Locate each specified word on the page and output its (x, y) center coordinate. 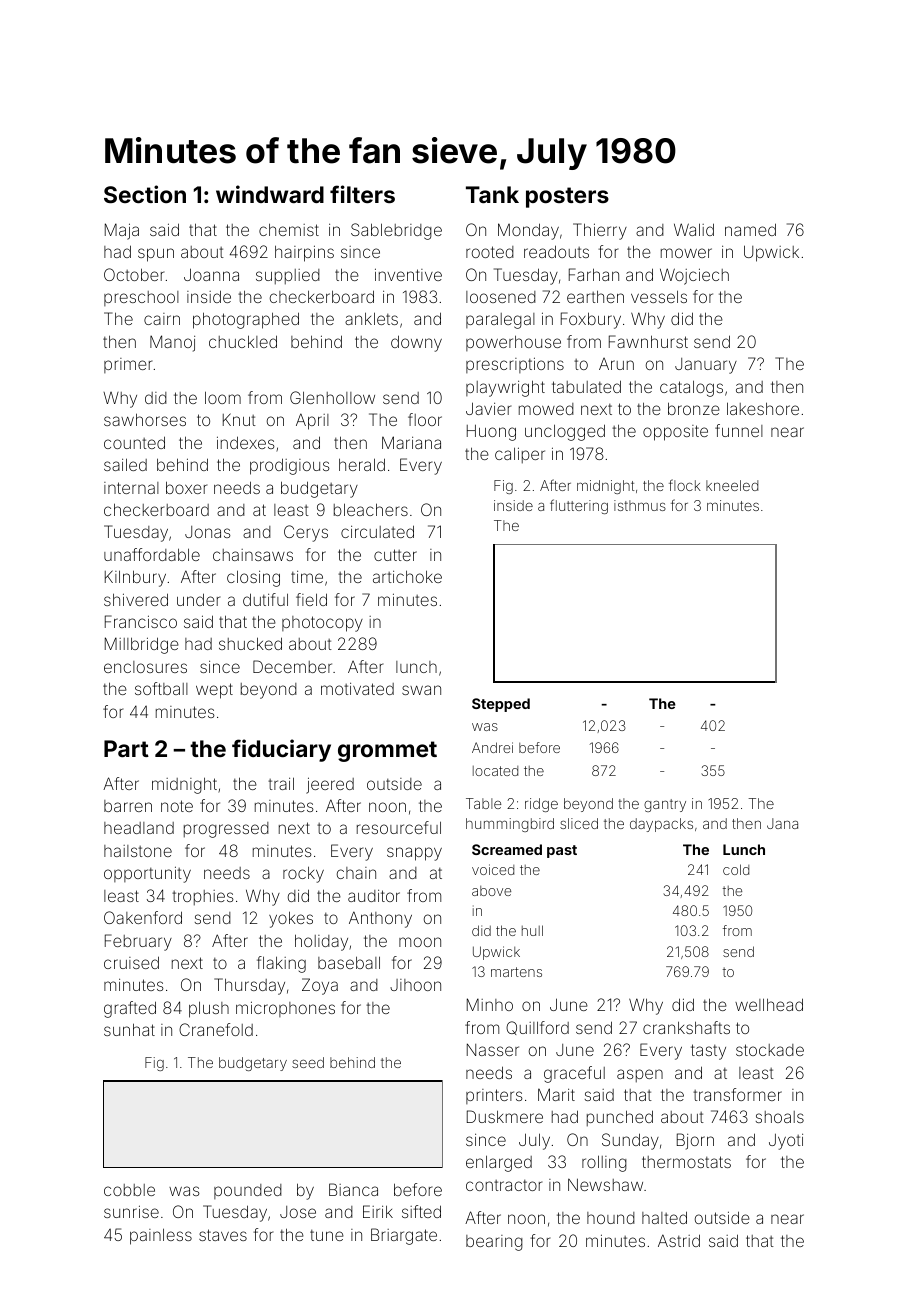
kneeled (732, 485)
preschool (141, 298)
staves (223, 1235)
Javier (488, 408)
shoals (780, 1117)
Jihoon (415, 985)
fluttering (579, 506)
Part (126, 748)
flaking (281, 964)
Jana (782, 823)
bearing (494, 1243)
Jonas (208, 532)
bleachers (371, 509)
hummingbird (510, 825)
